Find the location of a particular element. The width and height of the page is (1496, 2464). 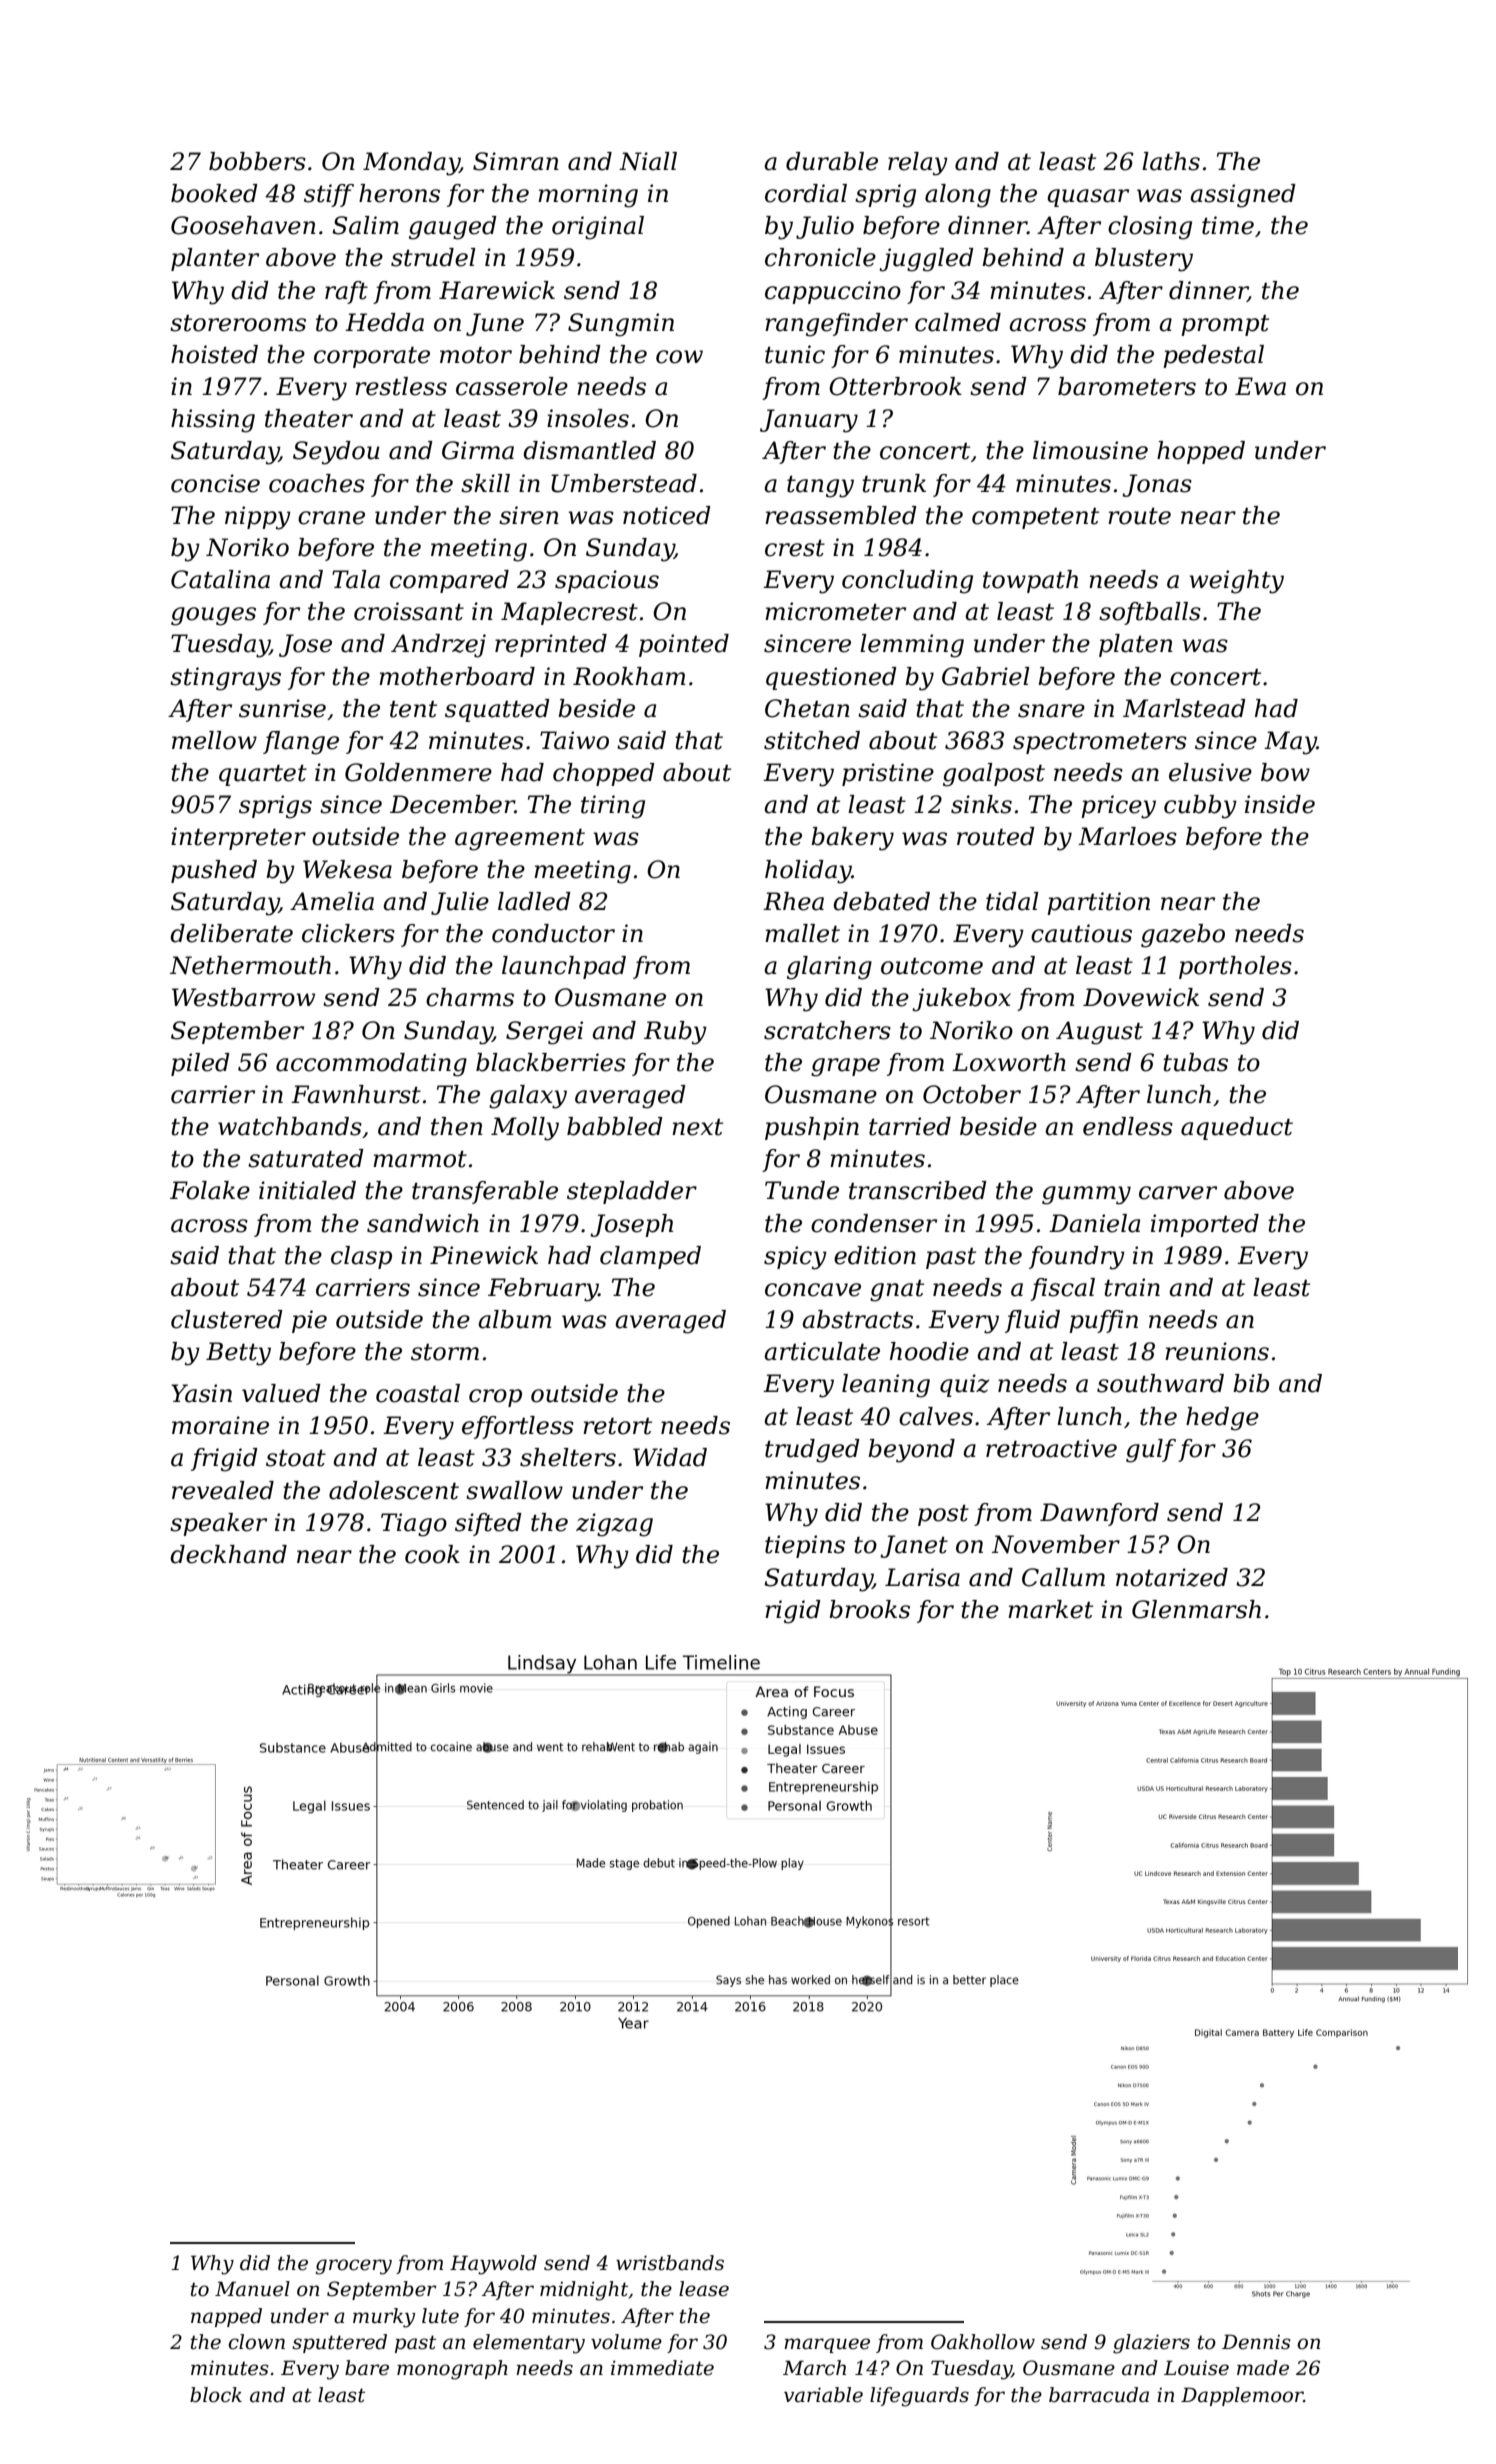

southward is located at coordinates (1160, 1383).
